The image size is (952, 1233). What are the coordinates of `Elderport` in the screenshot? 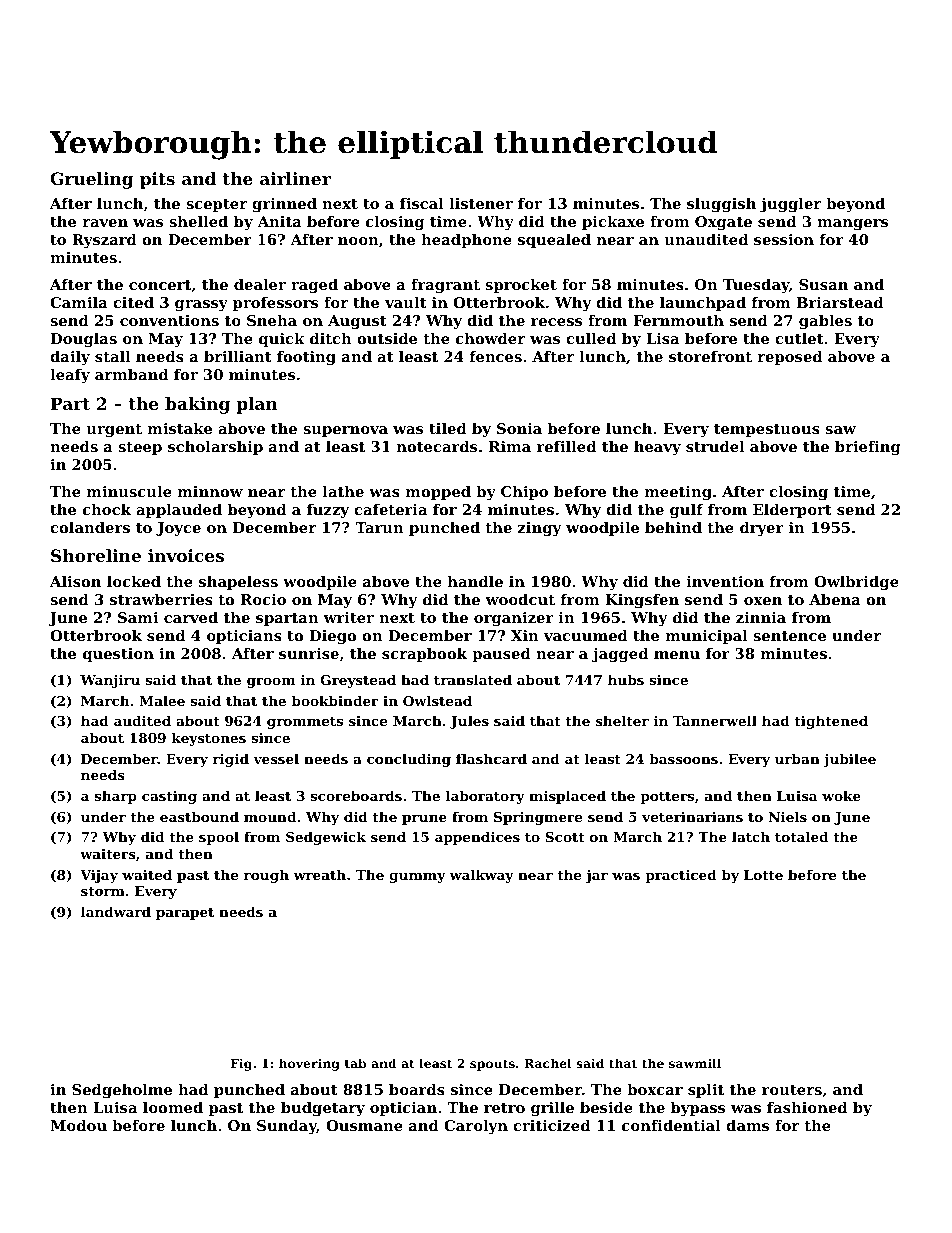 It's located at (792, 511).
